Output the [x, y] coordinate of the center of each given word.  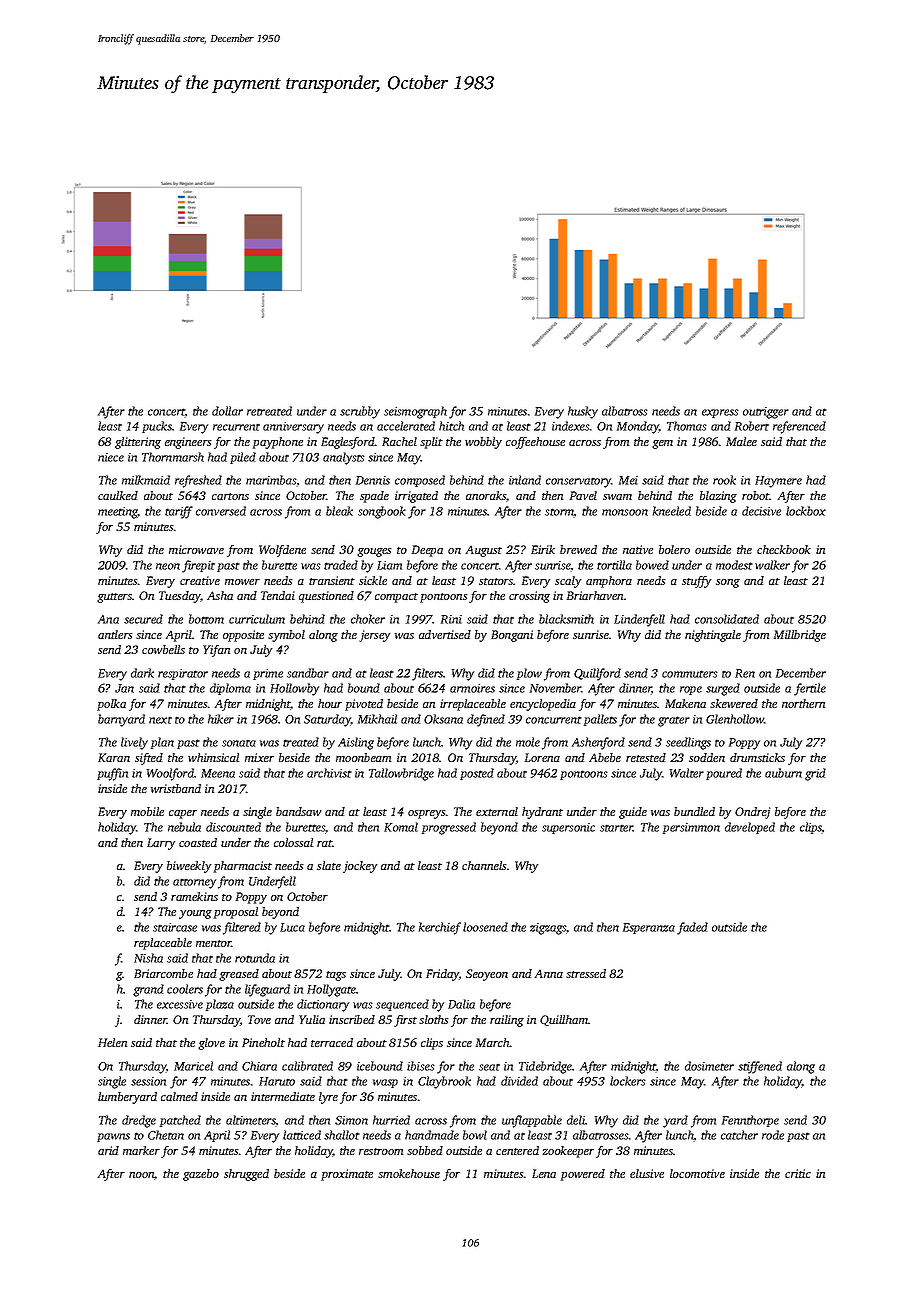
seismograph [415, 412]
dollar [227, 411]
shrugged [246, 1175]
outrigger [766, 413]
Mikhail [377, 719]
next [160, 720]
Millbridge [800, 636]
